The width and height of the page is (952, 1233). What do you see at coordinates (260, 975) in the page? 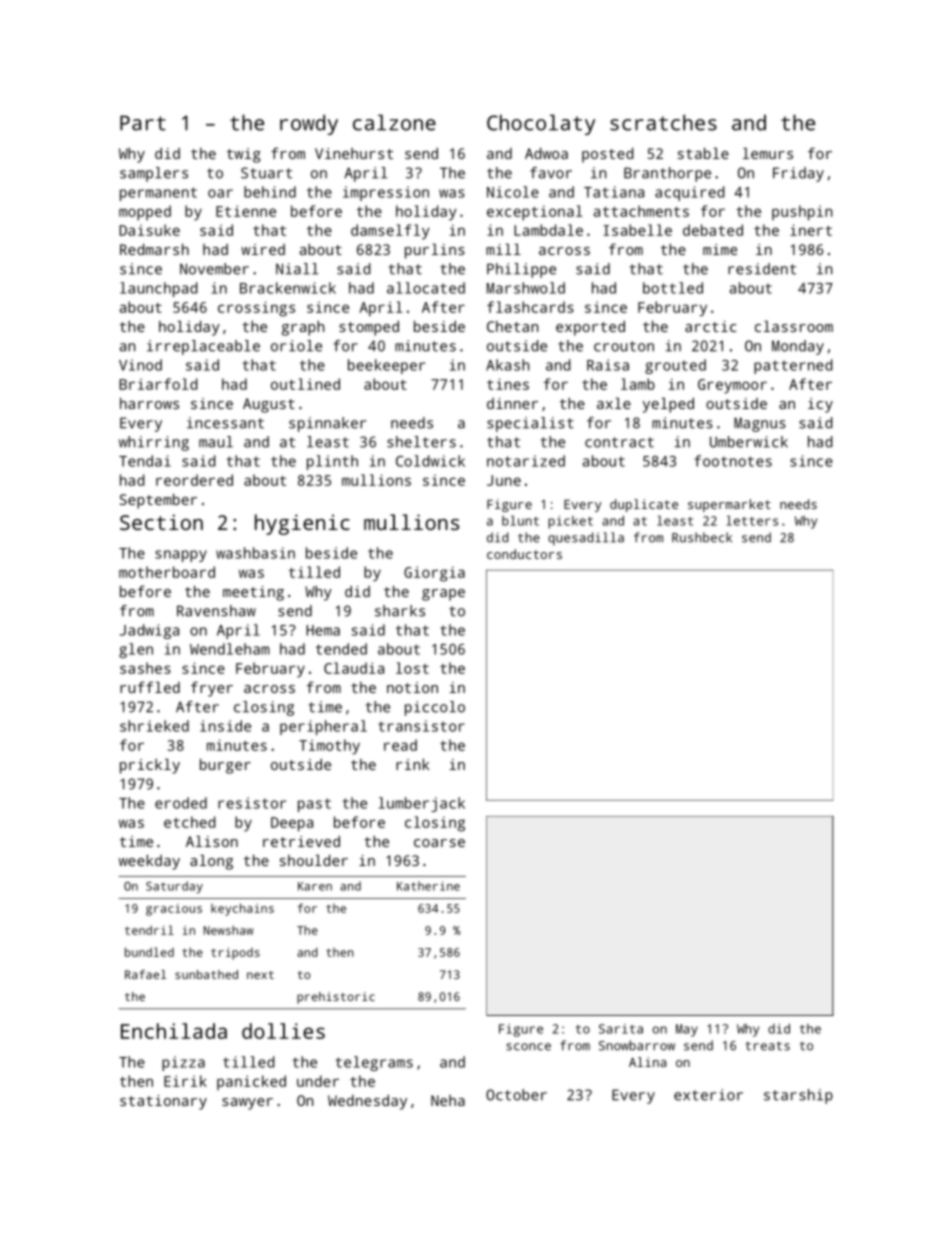
I see `next` at bounding box center [260, 975].
